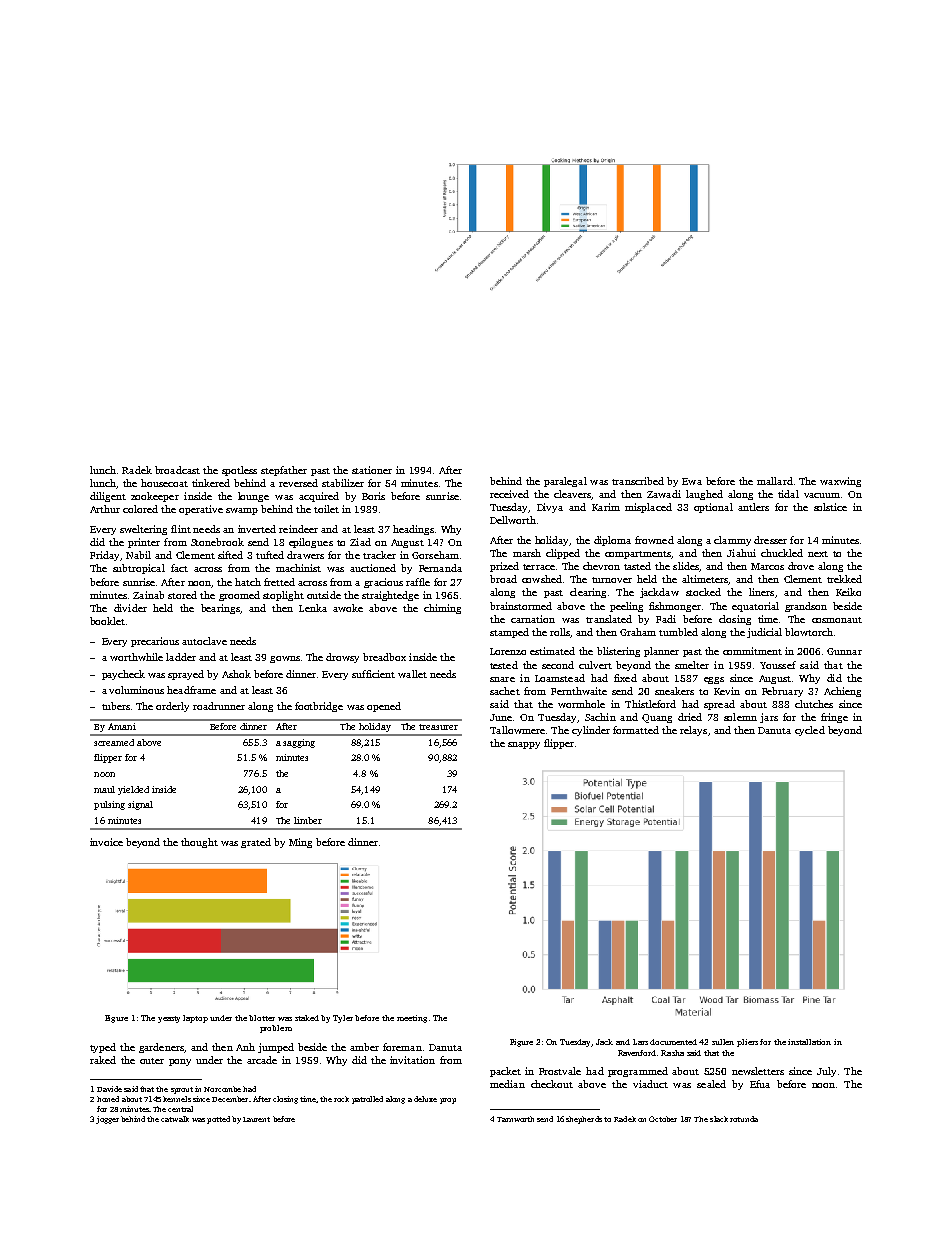  What do you see at coordinates (276, 1029) in the screenshot?
I see `problem` at bounding box center [276, 1029].
